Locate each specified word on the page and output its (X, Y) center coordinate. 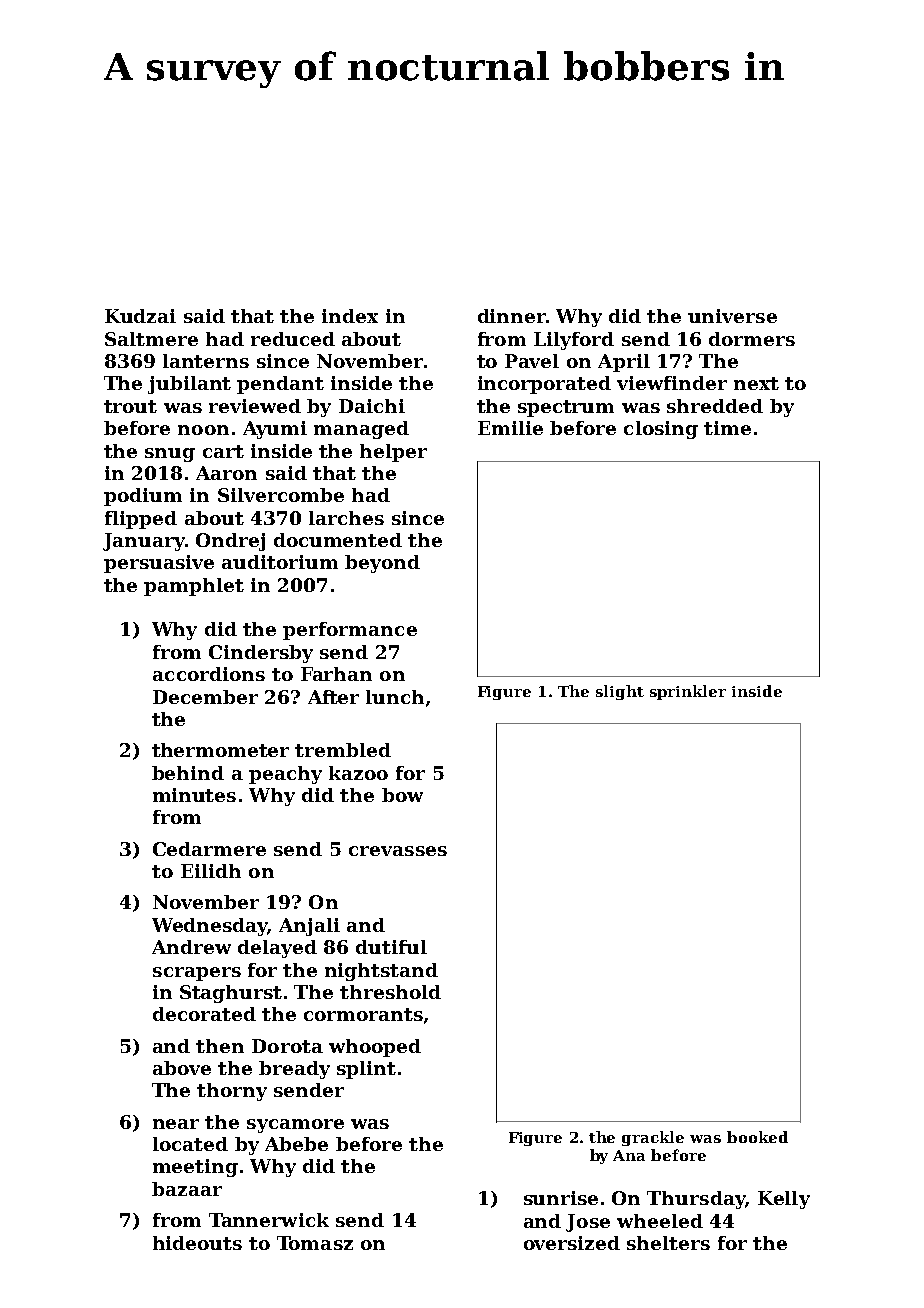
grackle (653, 1138)
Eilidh (211, 871)
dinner (511, 316)
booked (757, 1137)
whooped (375, 1048)
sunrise (561, 1198)
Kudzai (140, 316)
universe (732, 316)
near (176, 1124)
